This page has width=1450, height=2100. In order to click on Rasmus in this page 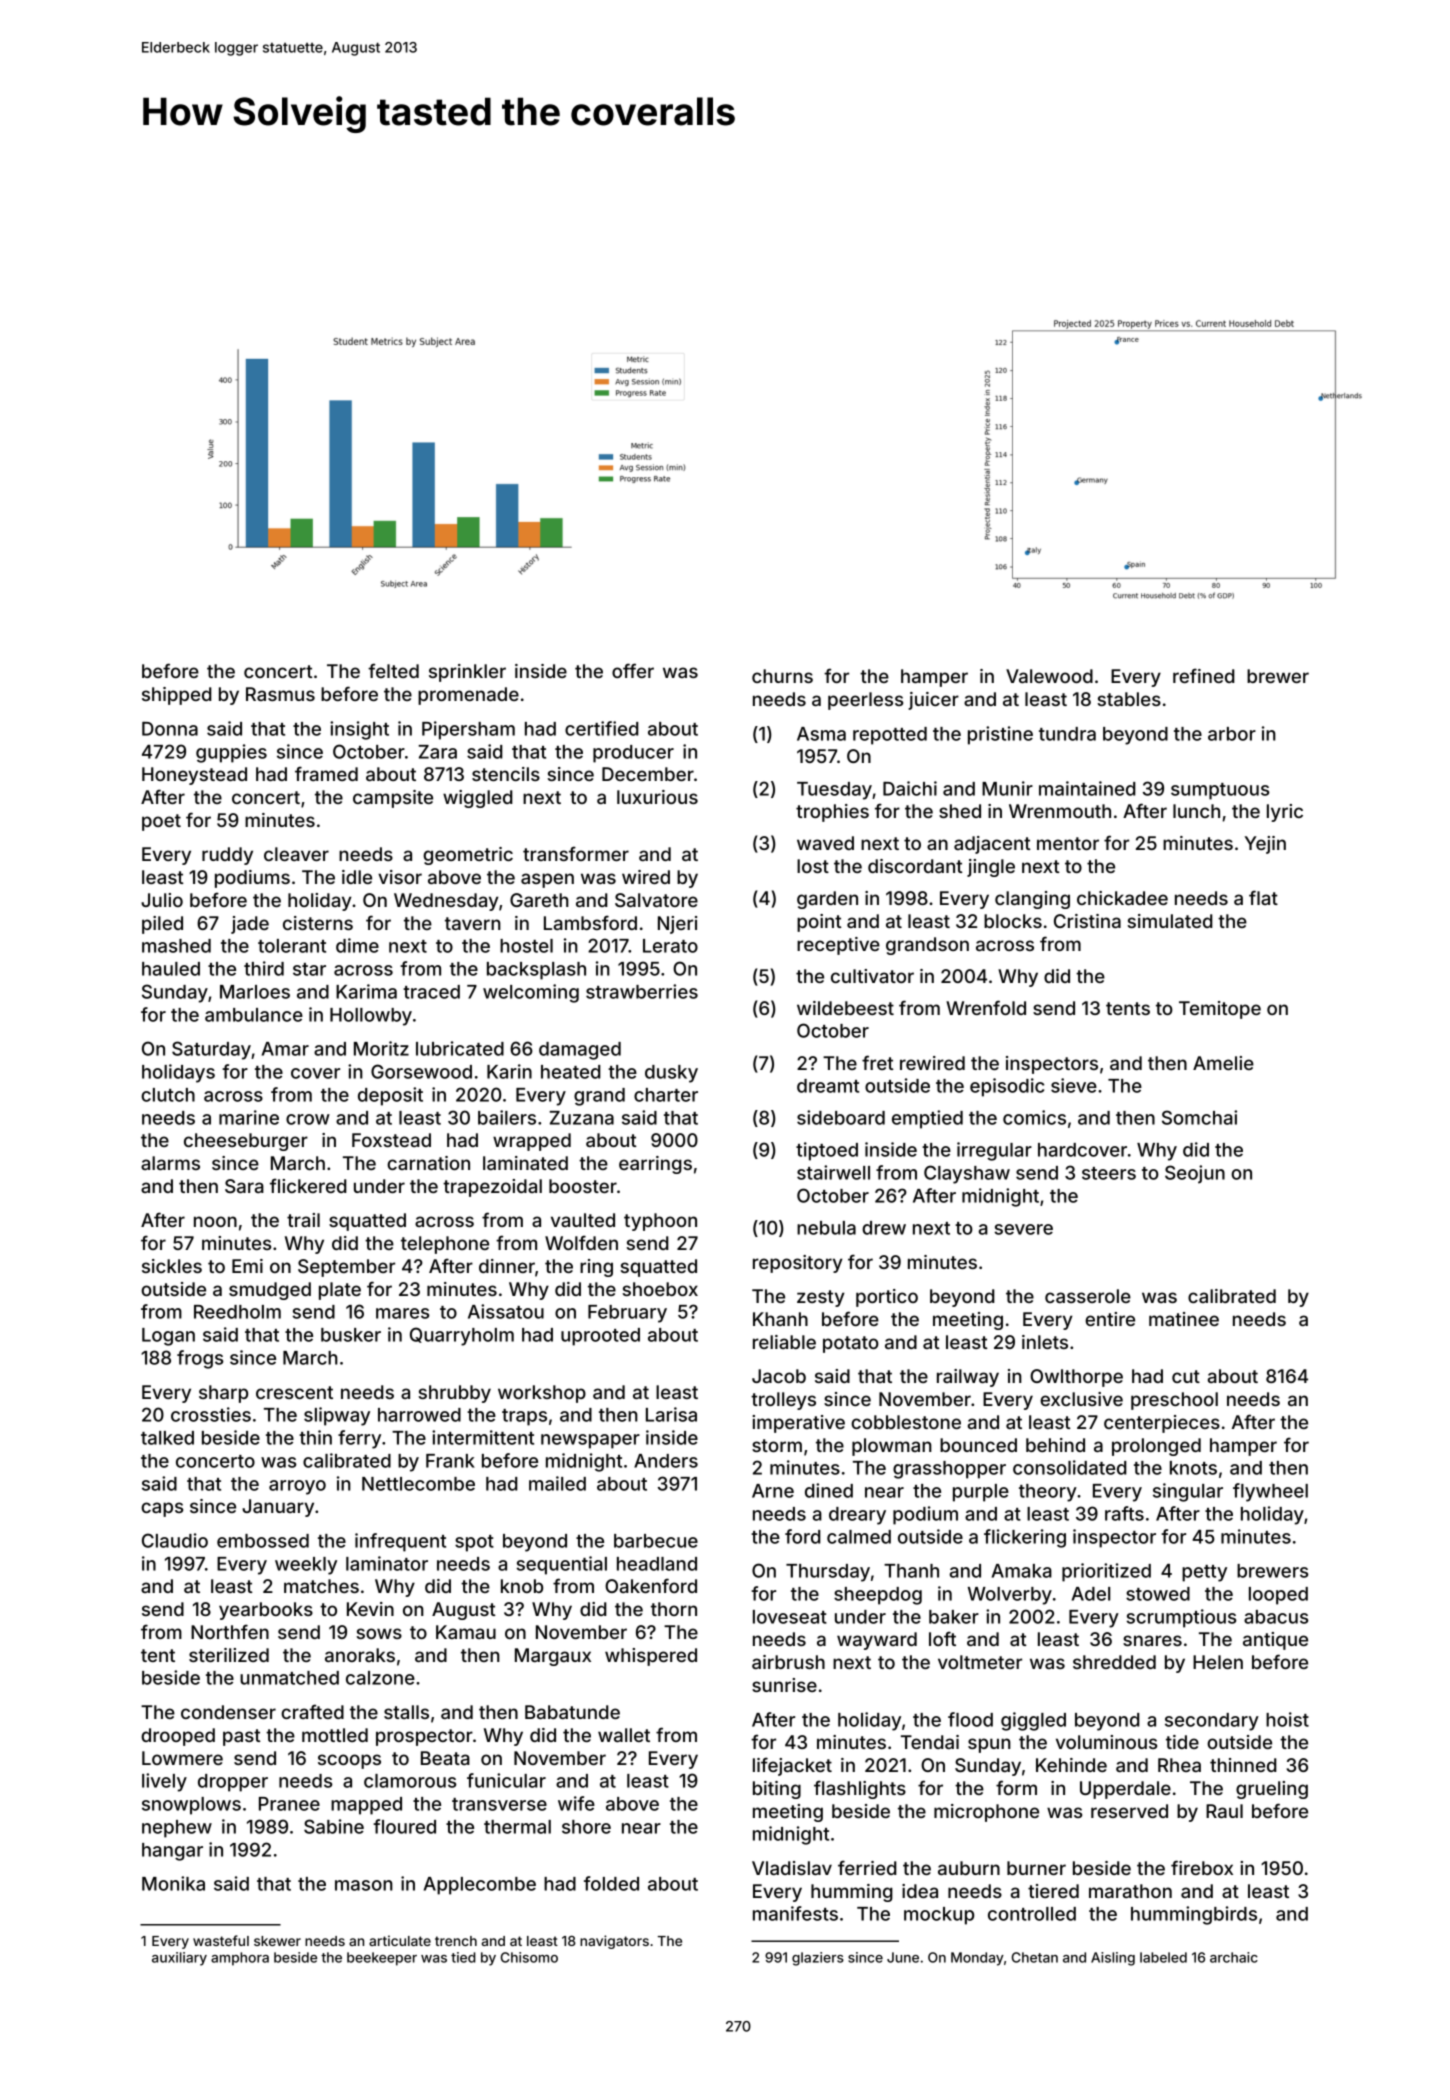, I will do `click(280, 694)`.
